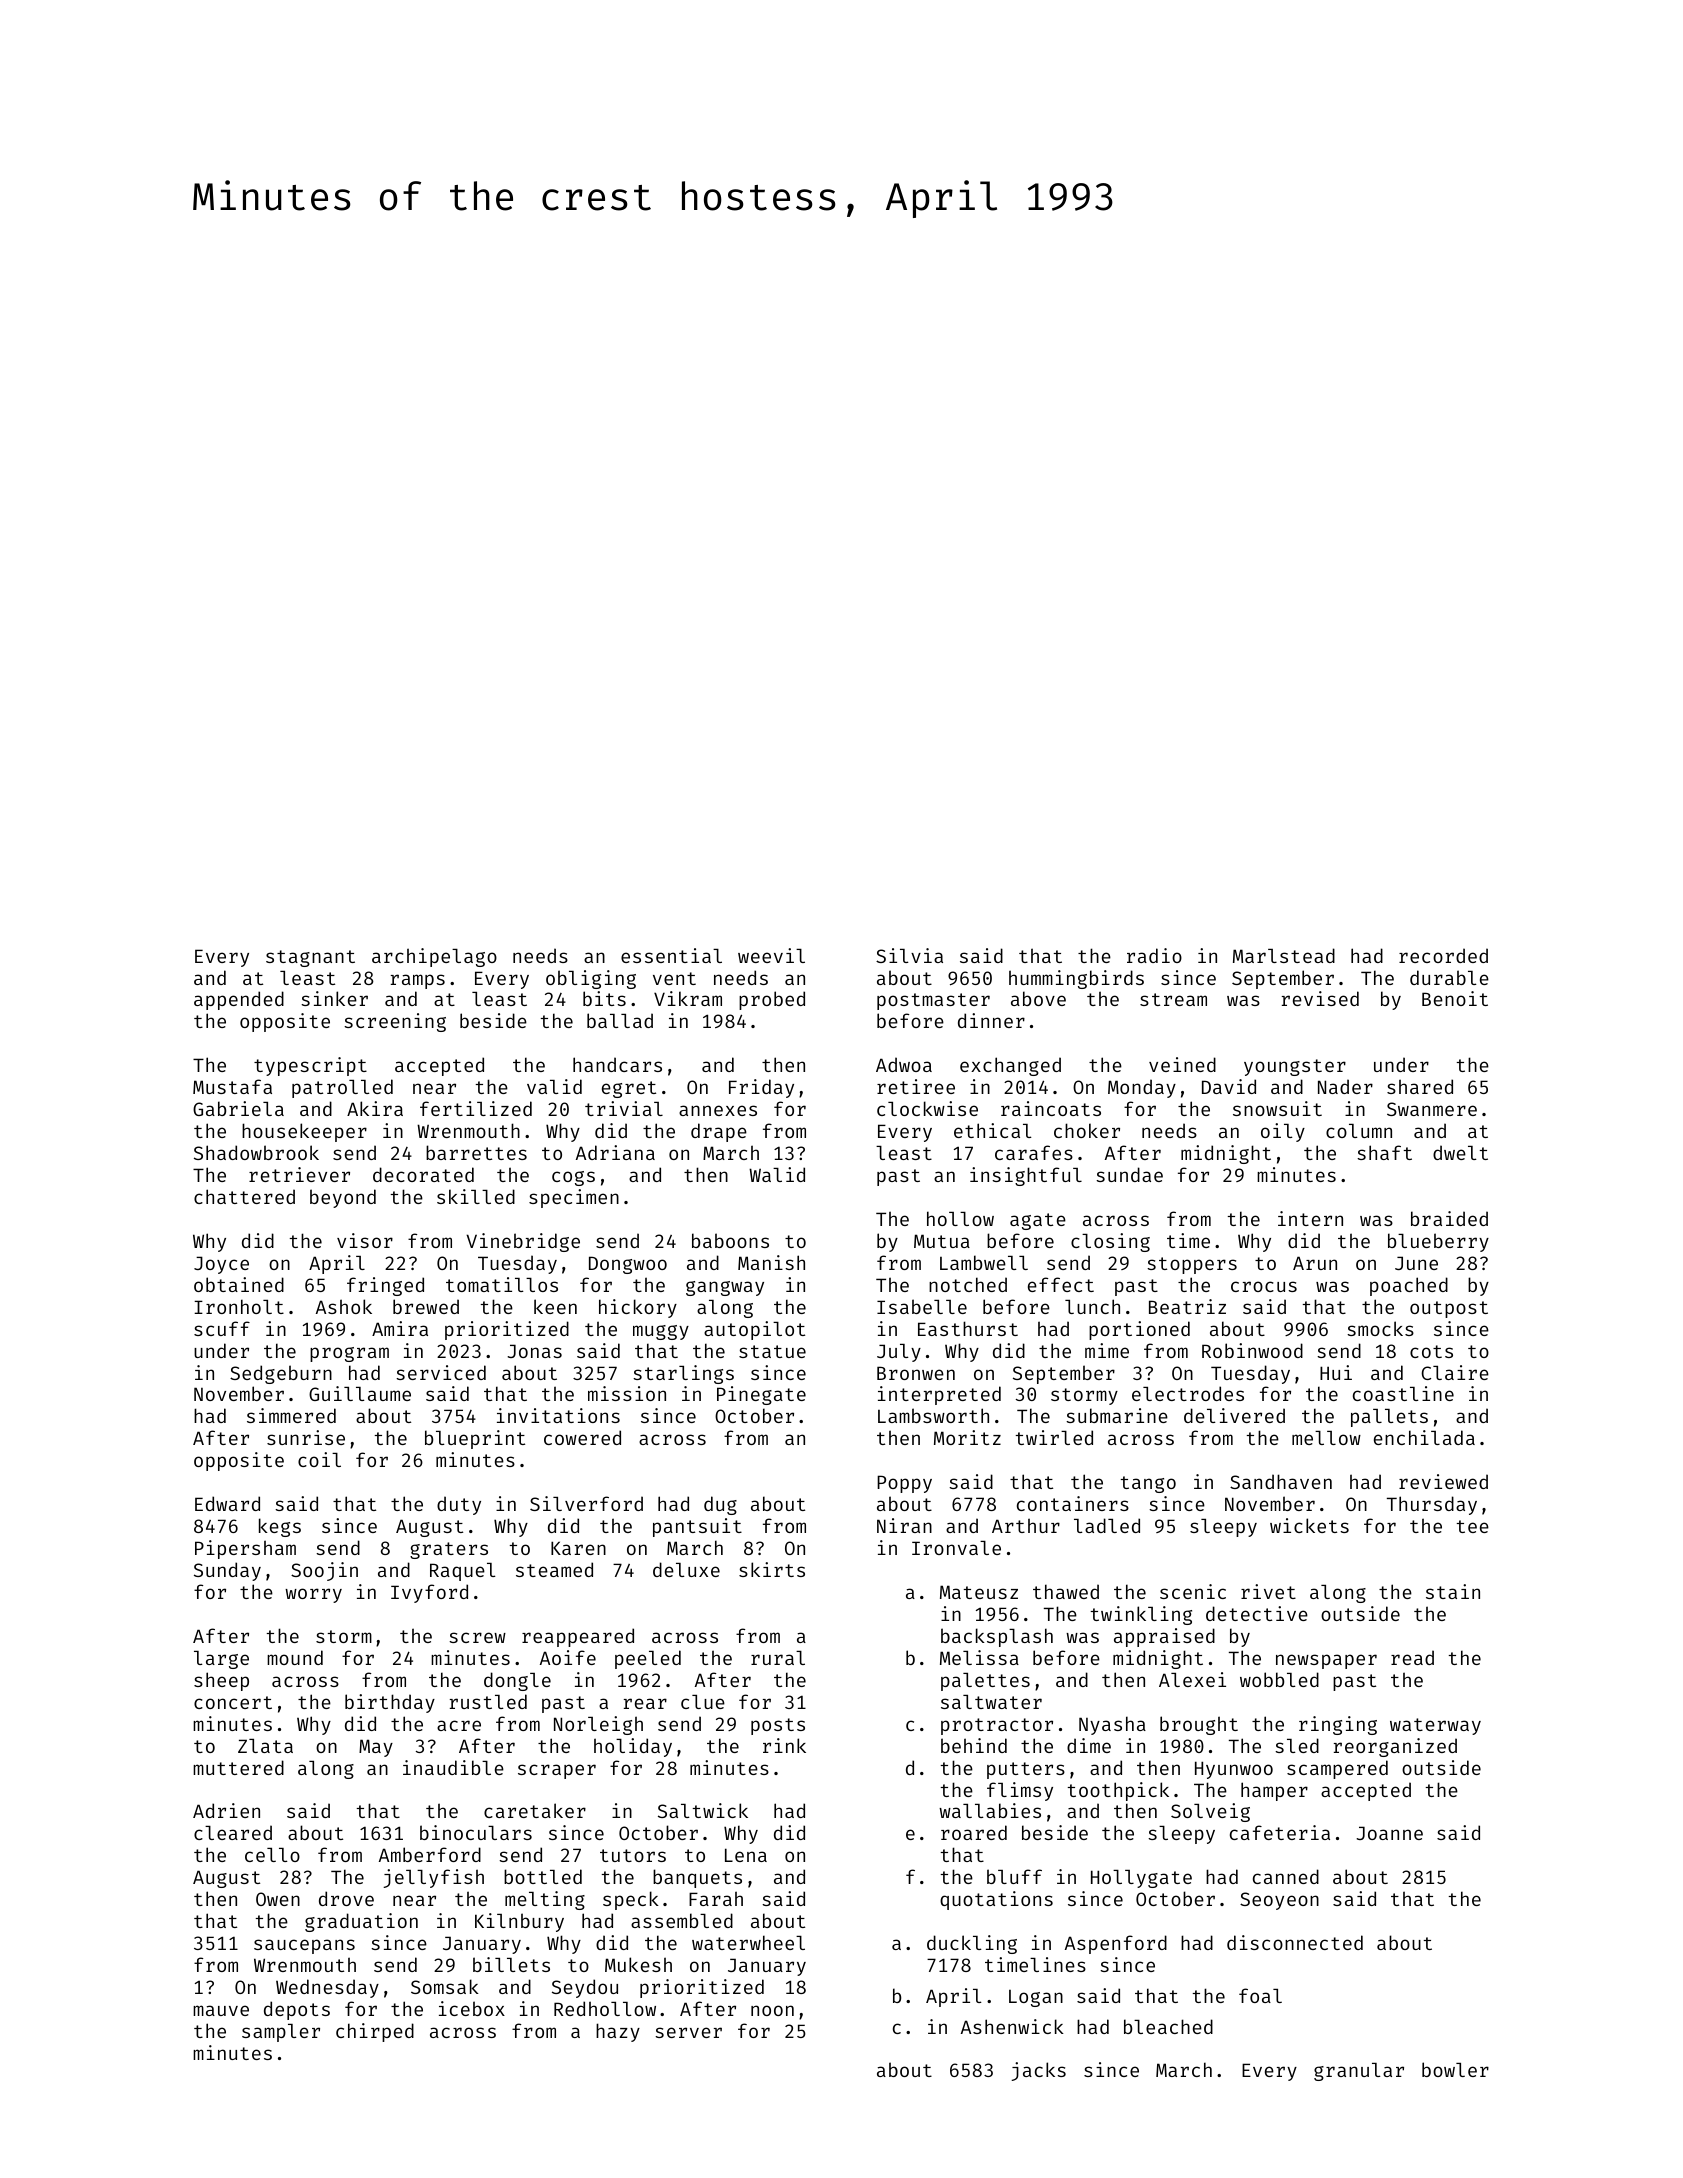 Image resolution: width=1683 pixels, height=2178 pixels. What do you see at coordinates (1416, 1263) in the image?
I see `June` at bounding box center [1416, 1263].
